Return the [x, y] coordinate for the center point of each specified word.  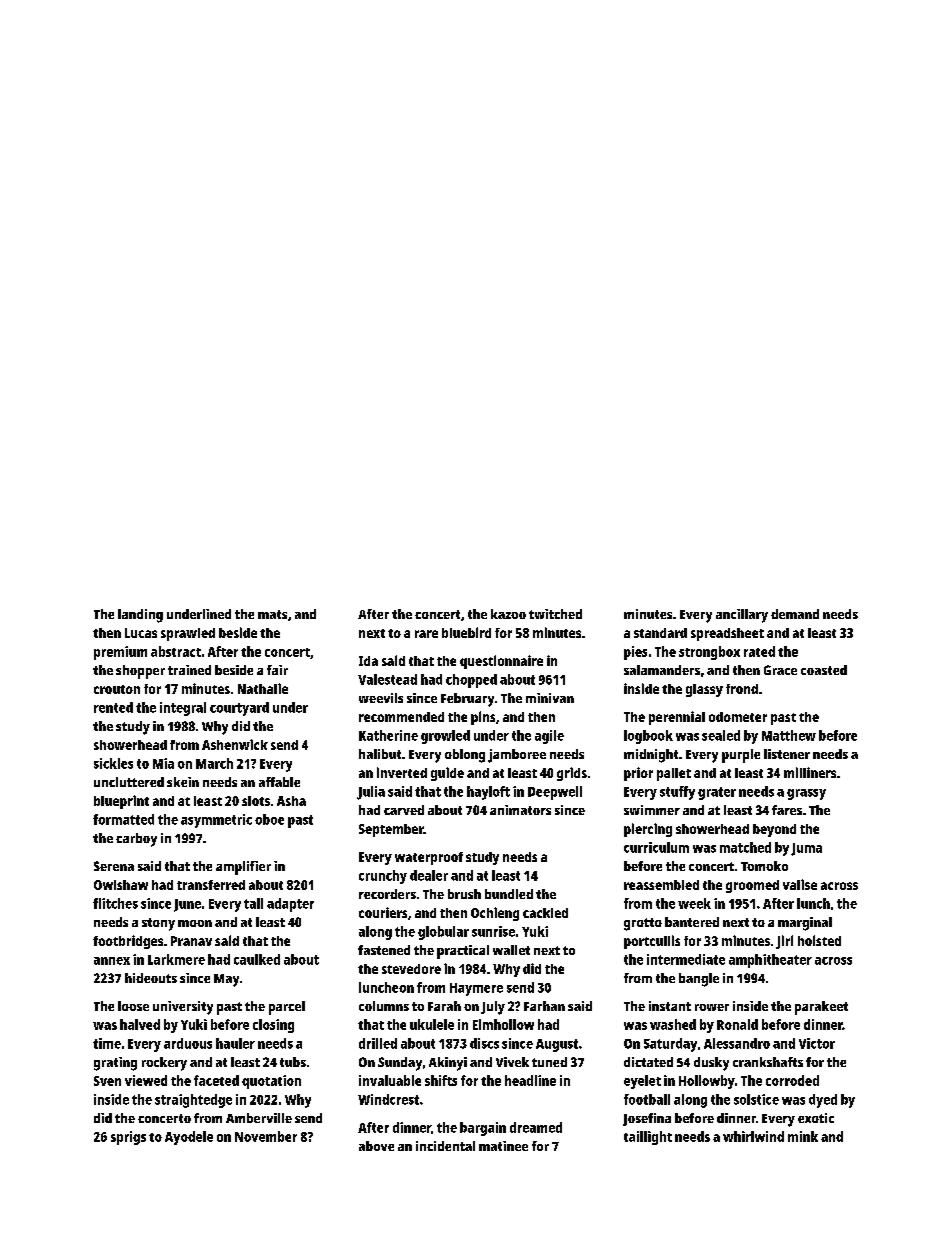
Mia [163, 763]
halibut [380, 754]
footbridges [128, 942]
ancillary [742, 616]
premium [120, 653]
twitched [555, 614]
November [266, 1136]
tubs [293, 1062]
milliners [810, 772]
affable [279, 782]
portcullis [652, 942]
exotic [816, 1118]
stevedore [411, 969]
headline [530, 1080]
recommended [401, 717]
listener [787, 754]
